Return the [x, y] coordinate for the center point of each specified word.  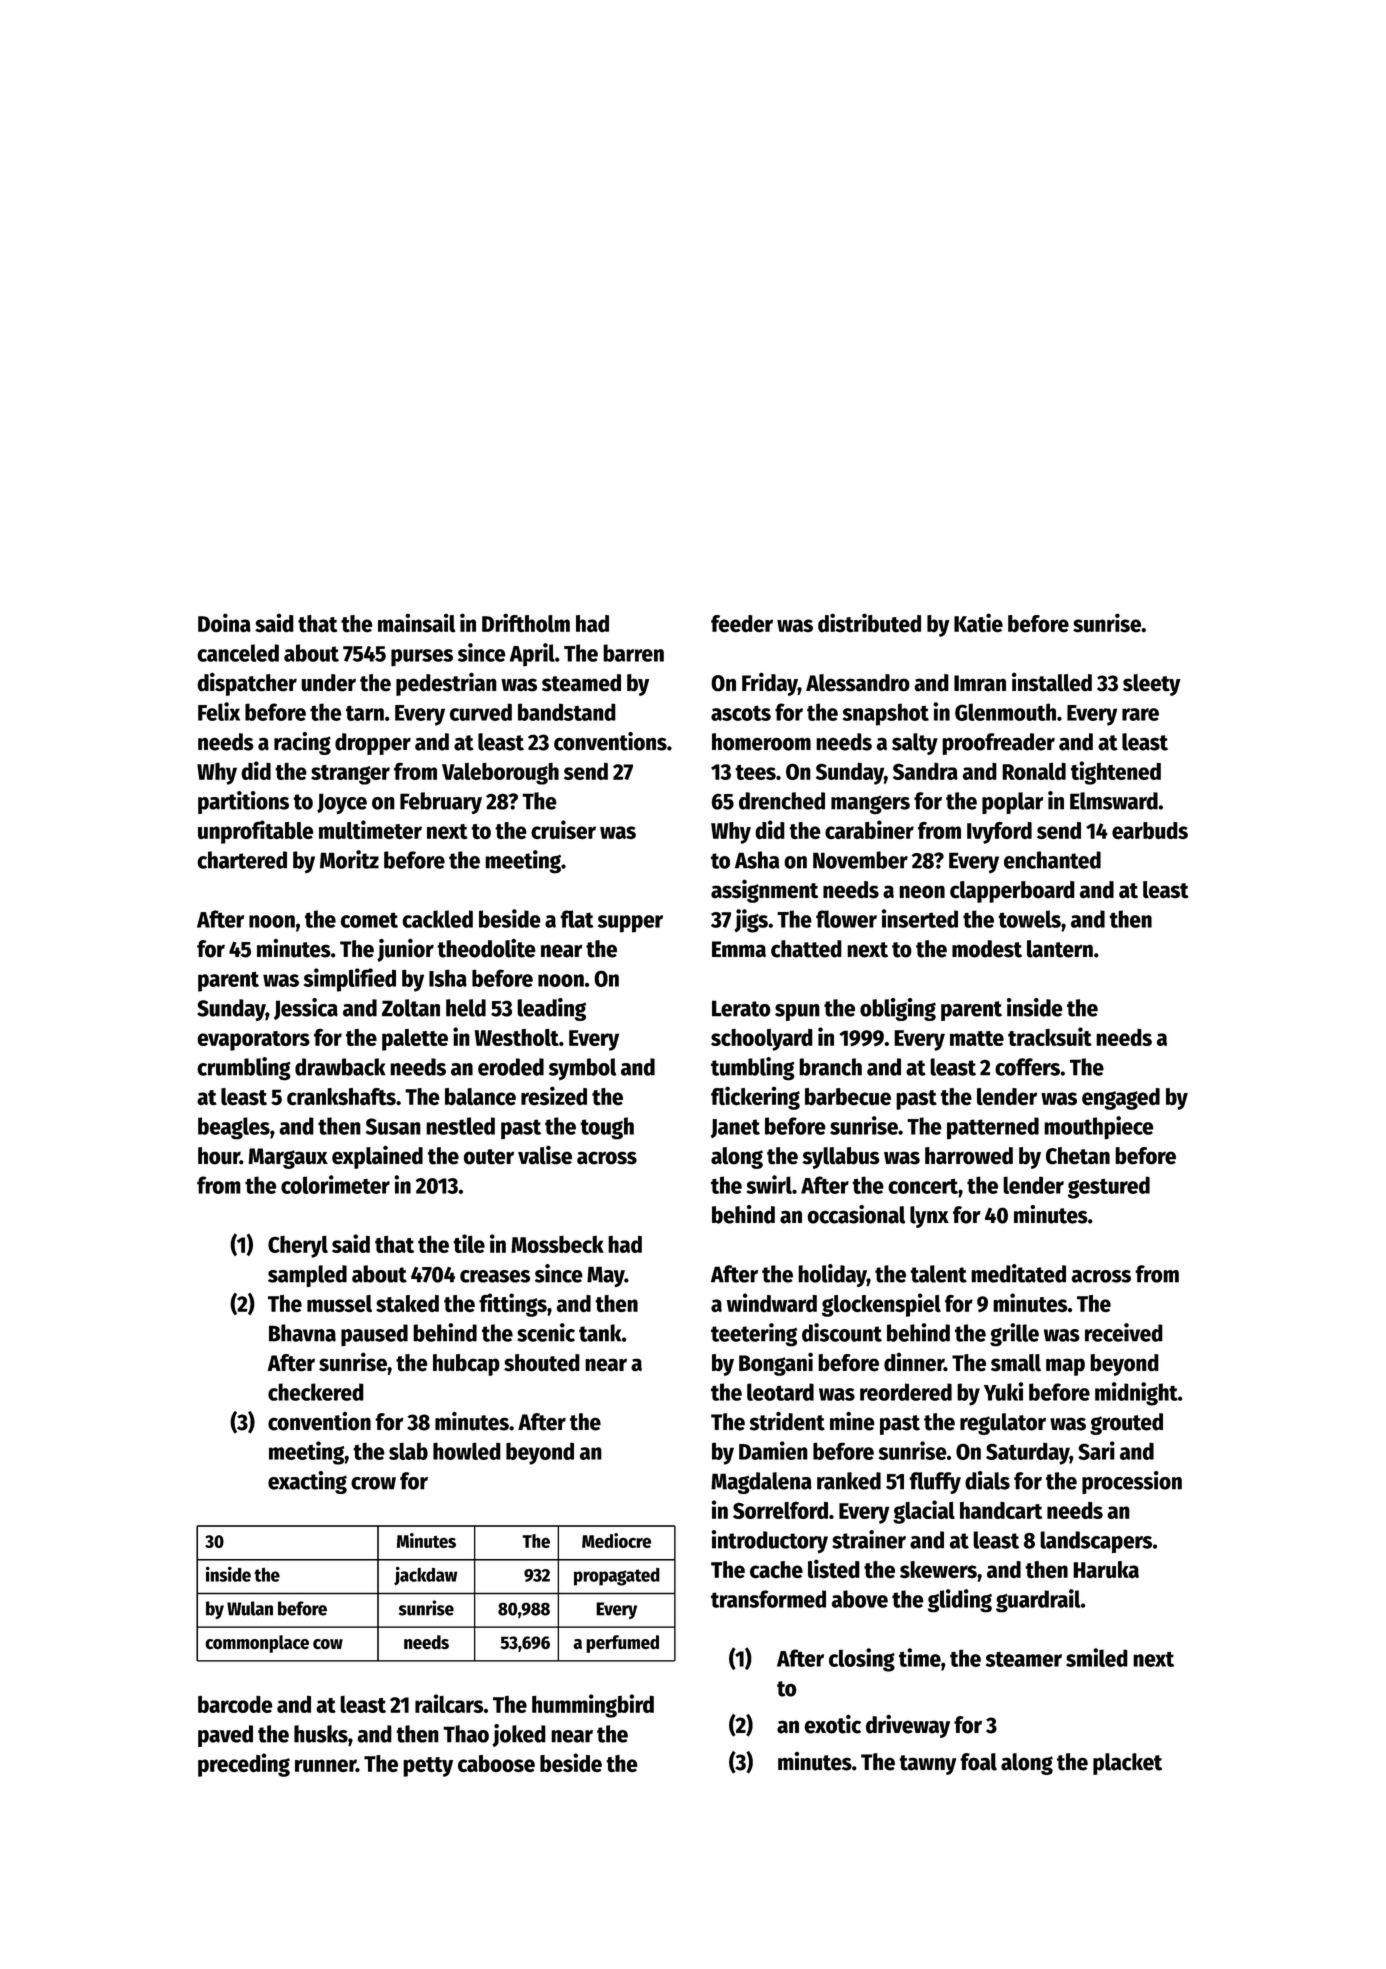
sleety [1152, 685]
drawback [340, 1067]
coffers [1027, 1067]
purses [422, 658]
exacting [307, 1482]
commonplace [257, 1644]
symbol [582, 1069]
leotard [780, 1392]
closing [862, 1660]
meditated [1018, 1273]
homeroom [761, 742]
